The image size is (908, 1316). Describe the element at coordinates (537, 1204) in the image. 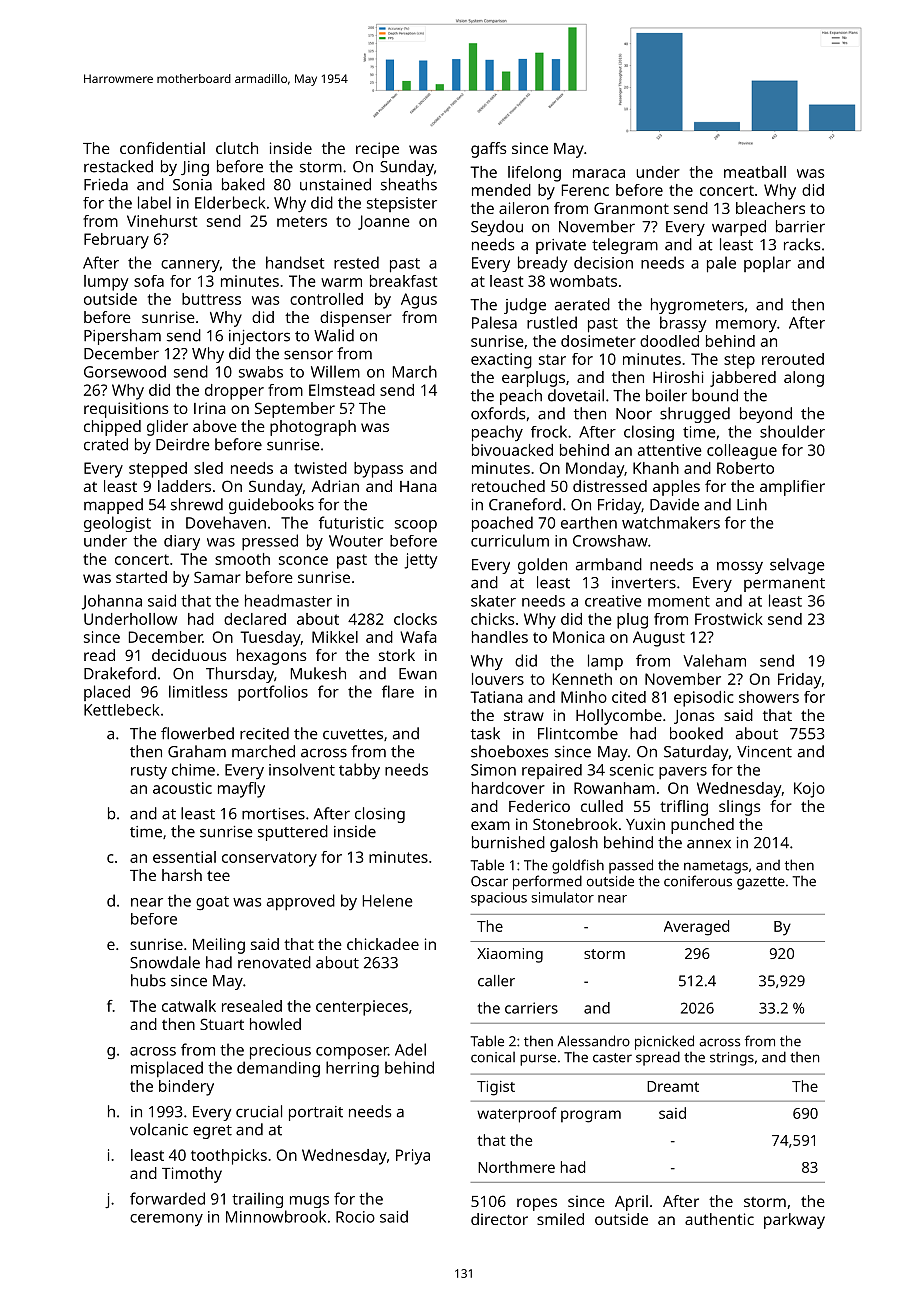

I see `ropes` at that location.
